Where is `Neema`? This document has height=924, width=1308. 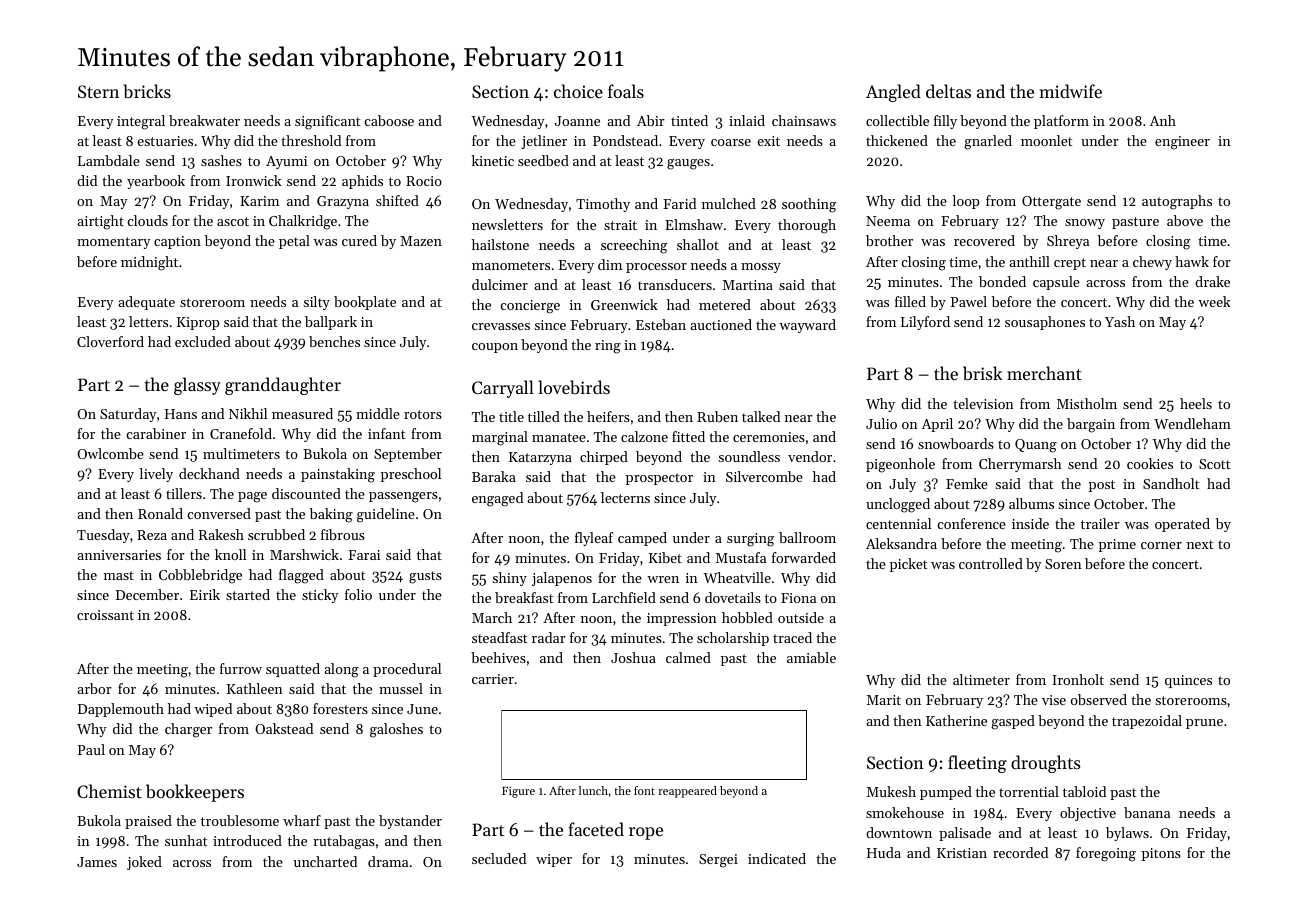 Neema is located at coordinates (888, 221).
